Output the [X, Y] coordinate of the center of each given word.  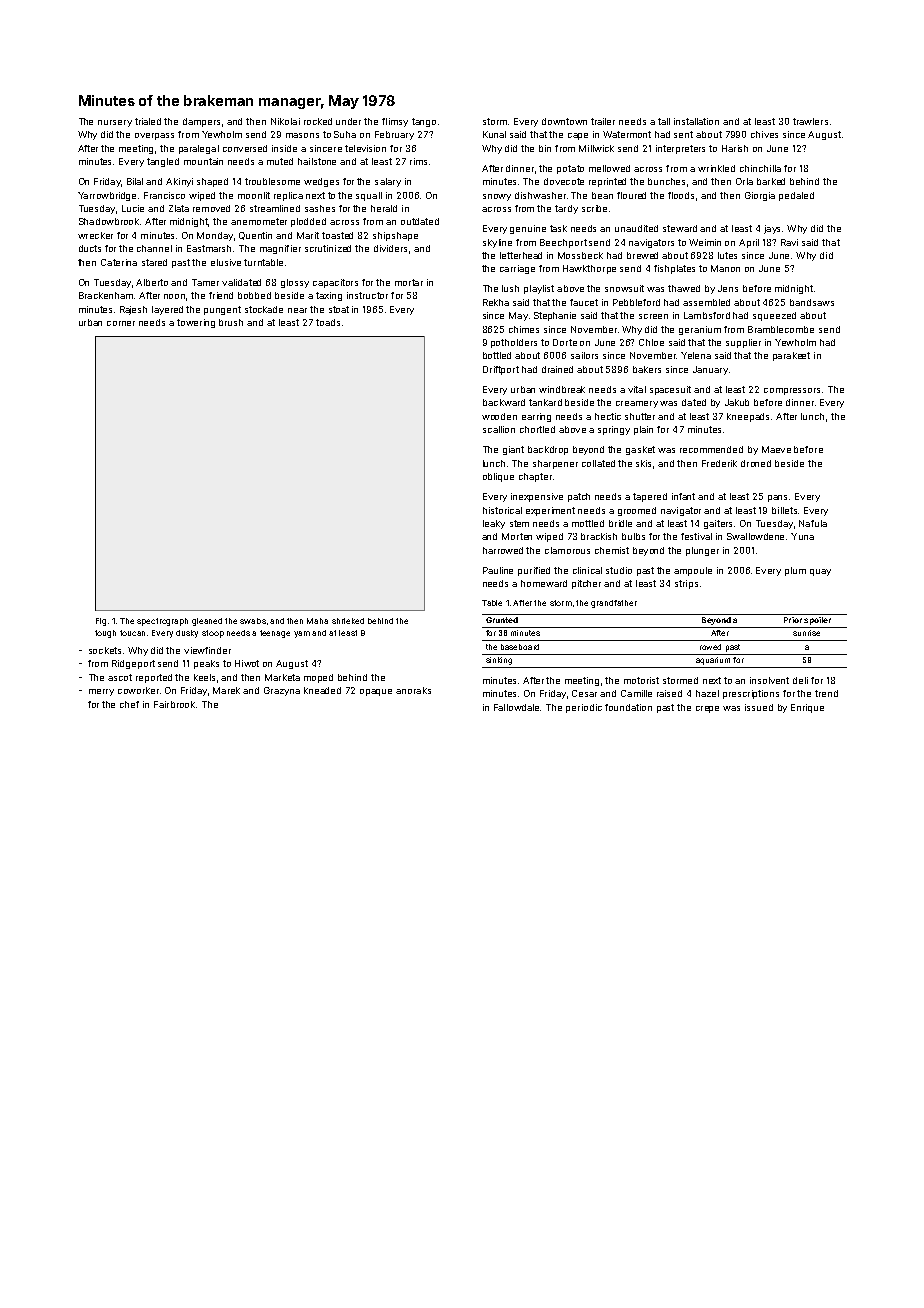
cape [578, 136]
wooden [499, 416]
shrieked [348, 621]
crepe [707, 709]
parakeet [791, 356]
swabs [253, 621]
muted [280, 161]
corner [121, 323]
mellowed [609, 168]
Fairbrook [174, 704]
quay [820, 572]
